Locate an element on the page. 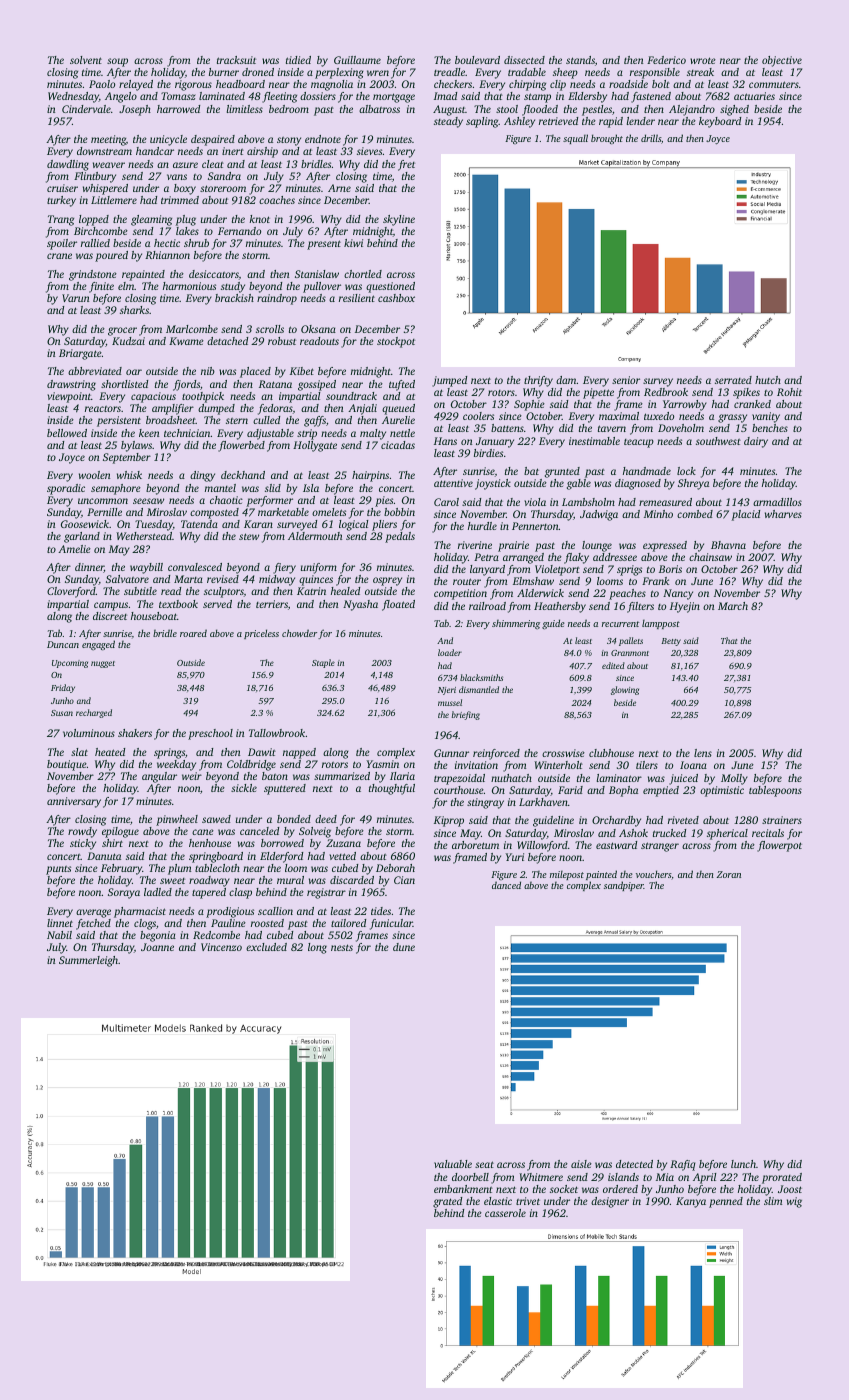  detected is located at coordinates (634, 1164).
